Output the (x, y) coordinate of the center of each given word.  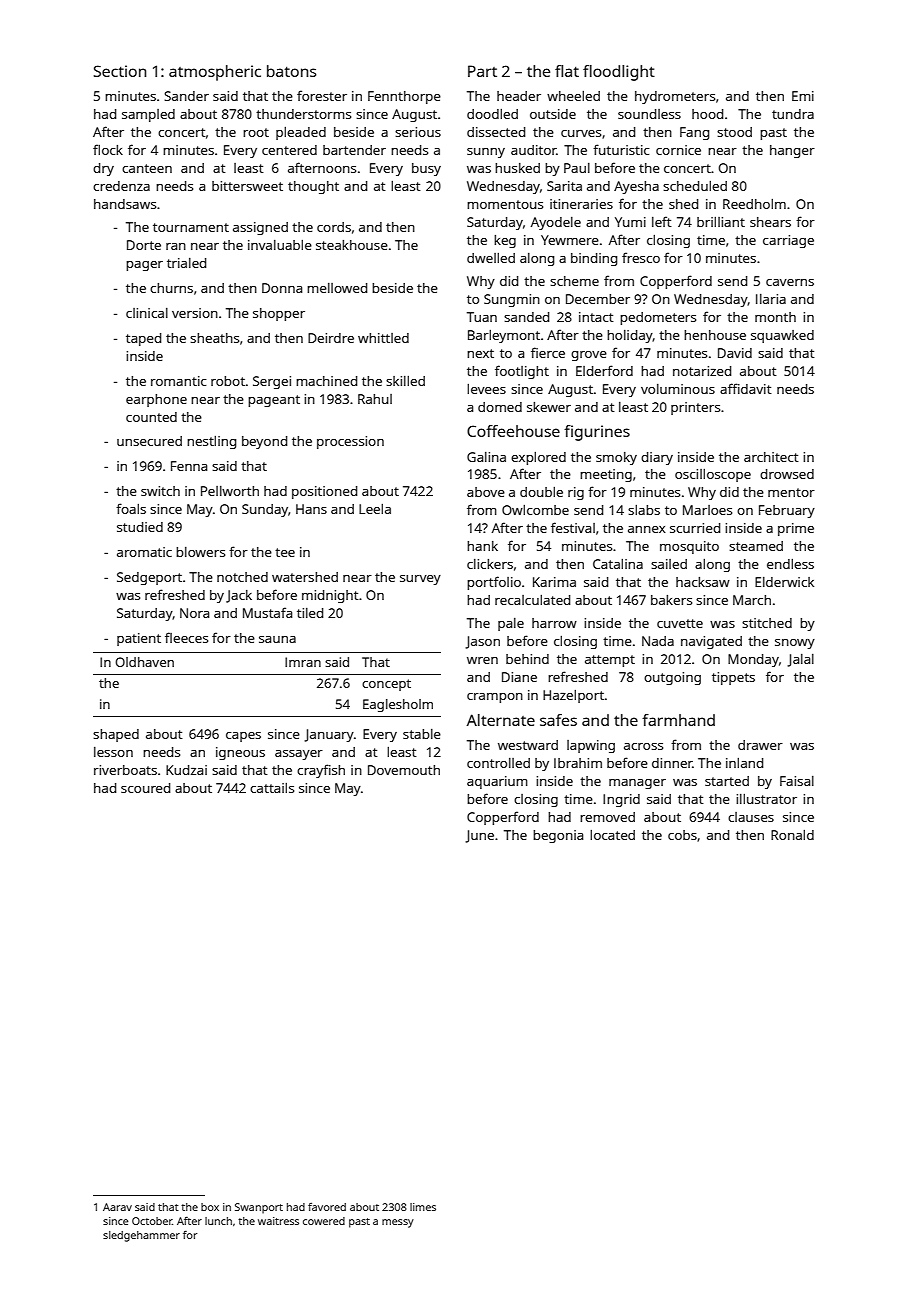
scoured (145, 788)
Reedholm (754, 204)
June (479, 836)
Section (120, 71)
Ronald (792, 835)
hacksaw (703, 582)
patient (139, 639)
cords (334, 227)
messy (398, 1223)
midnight (330, 596)
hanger (792, 151)
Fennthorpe (404, 97)
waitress (278, 1221)
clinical (147, 313)
